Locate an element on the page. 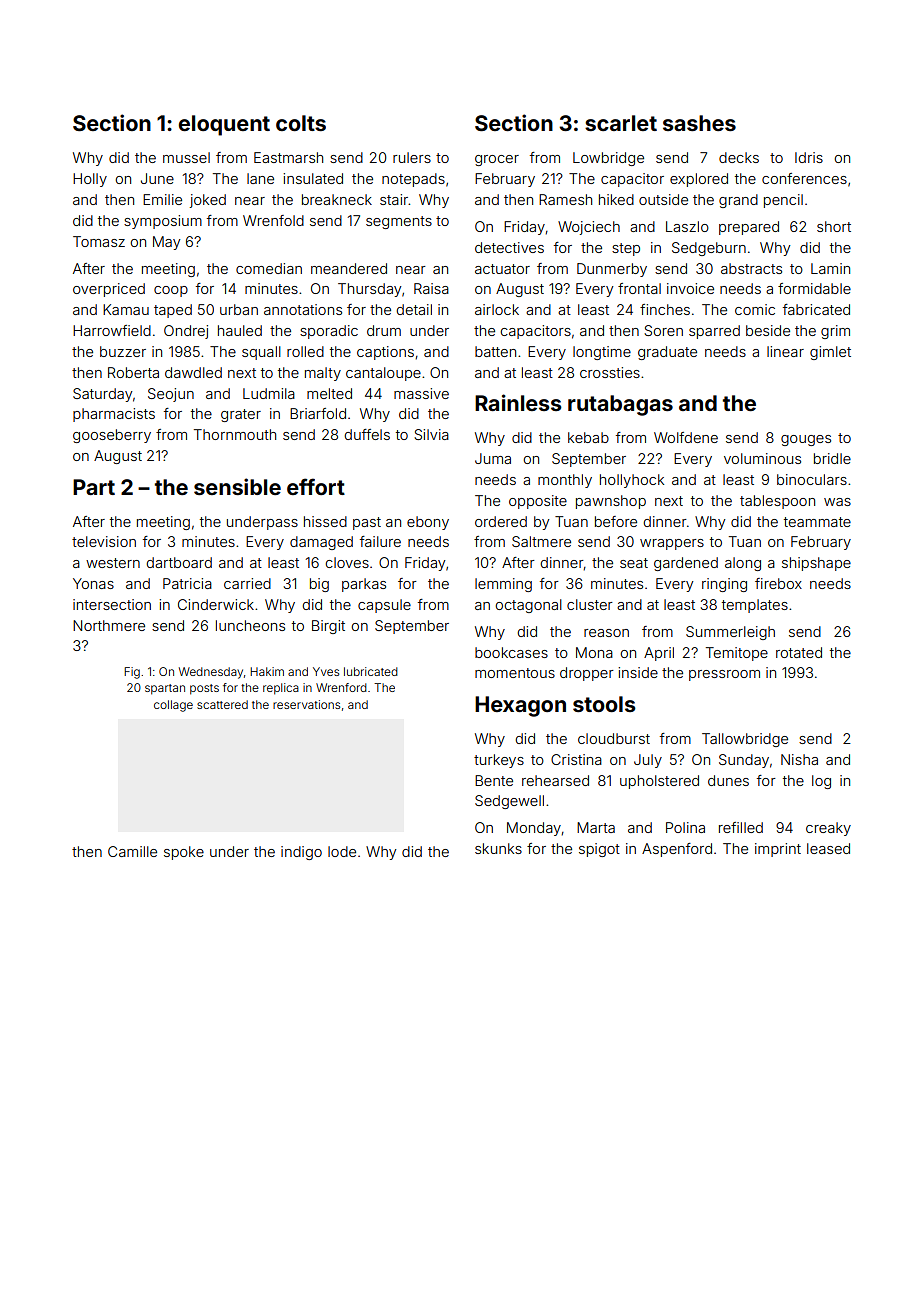 This document has width=924, height=1308. finches is located at coordinates (665, 309).
